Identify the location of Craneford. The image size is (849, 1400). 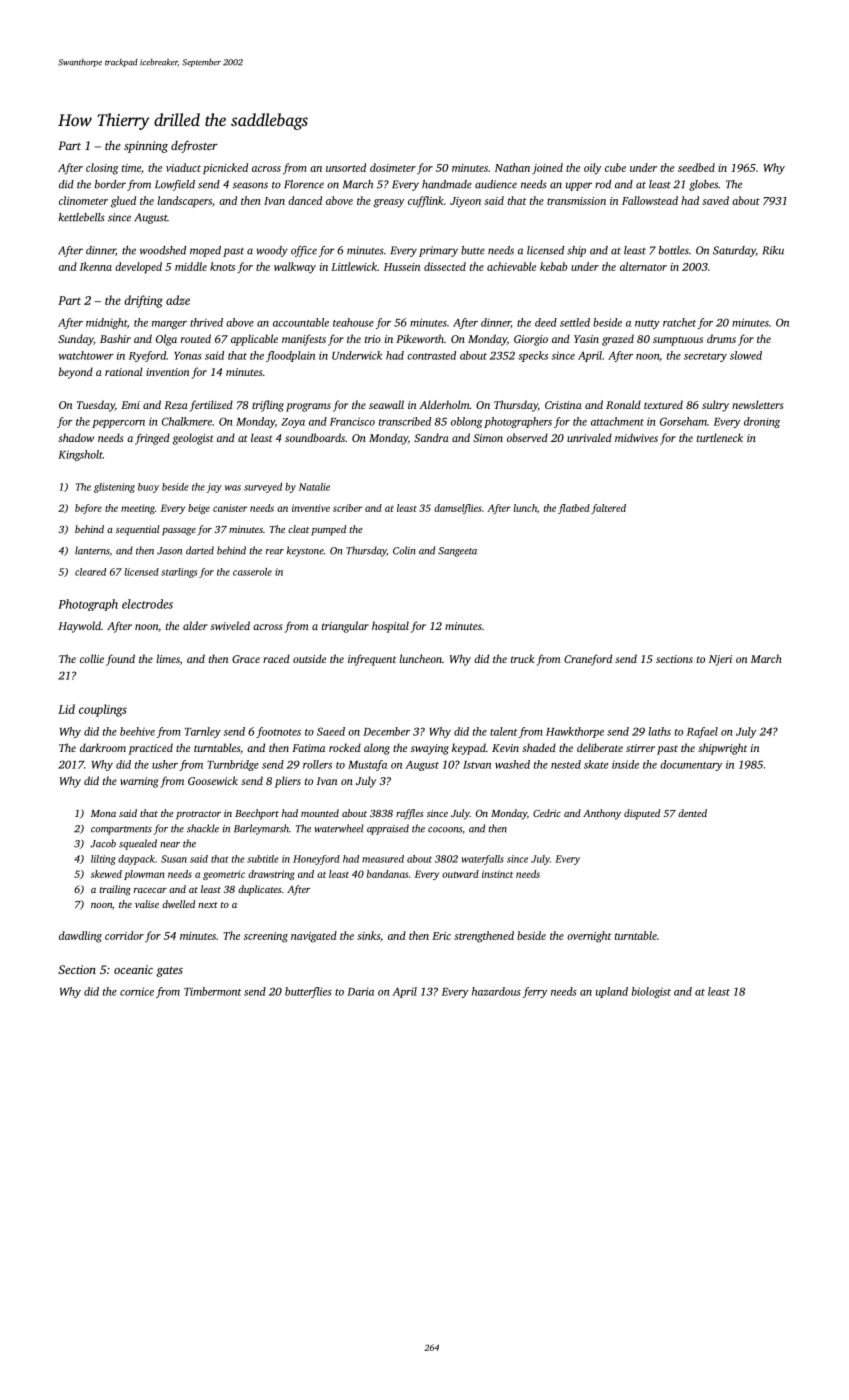
(588, 660).
